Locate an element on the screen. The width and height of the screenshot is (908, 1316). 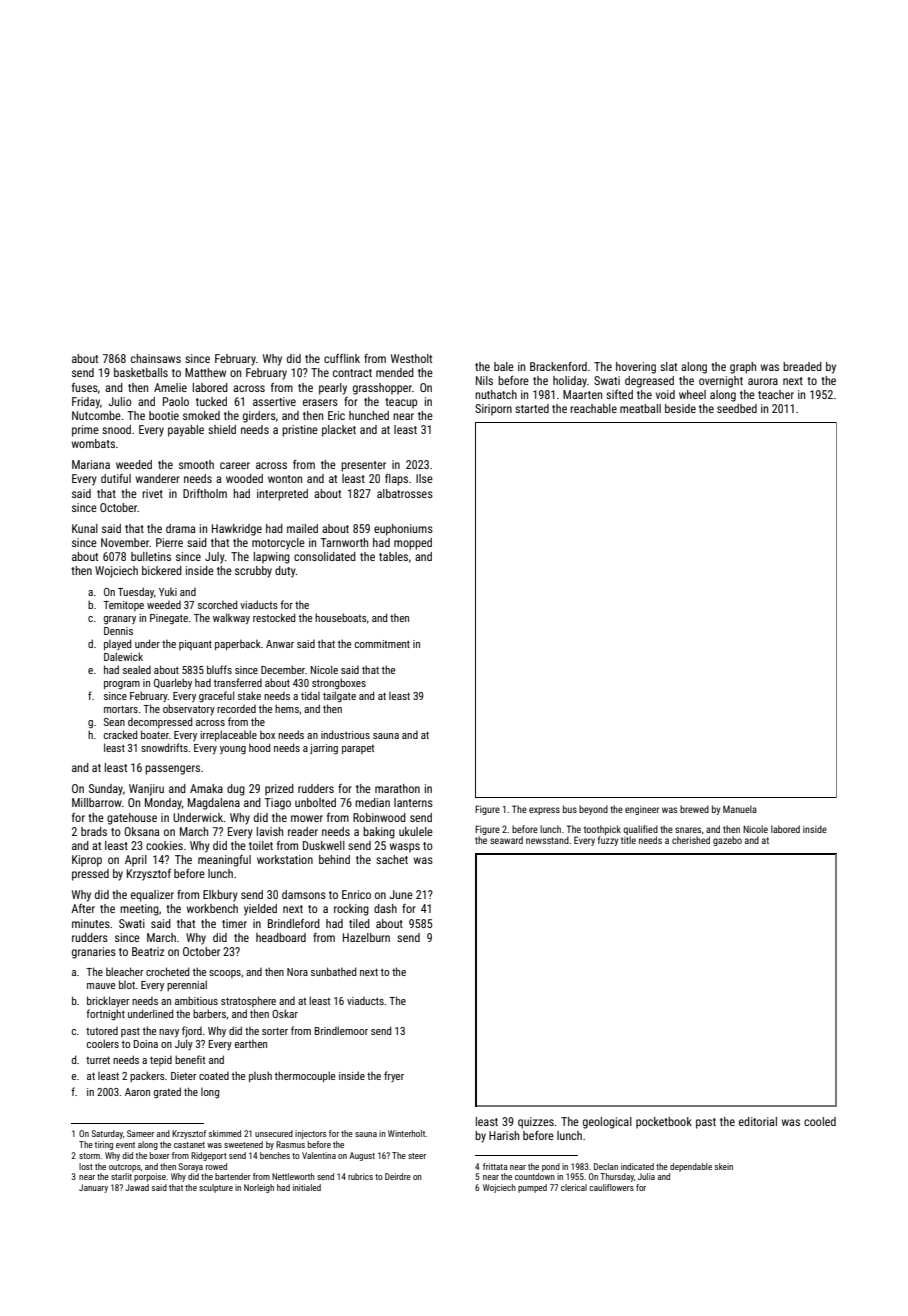
turret is located at coordinates (98, 1060).
